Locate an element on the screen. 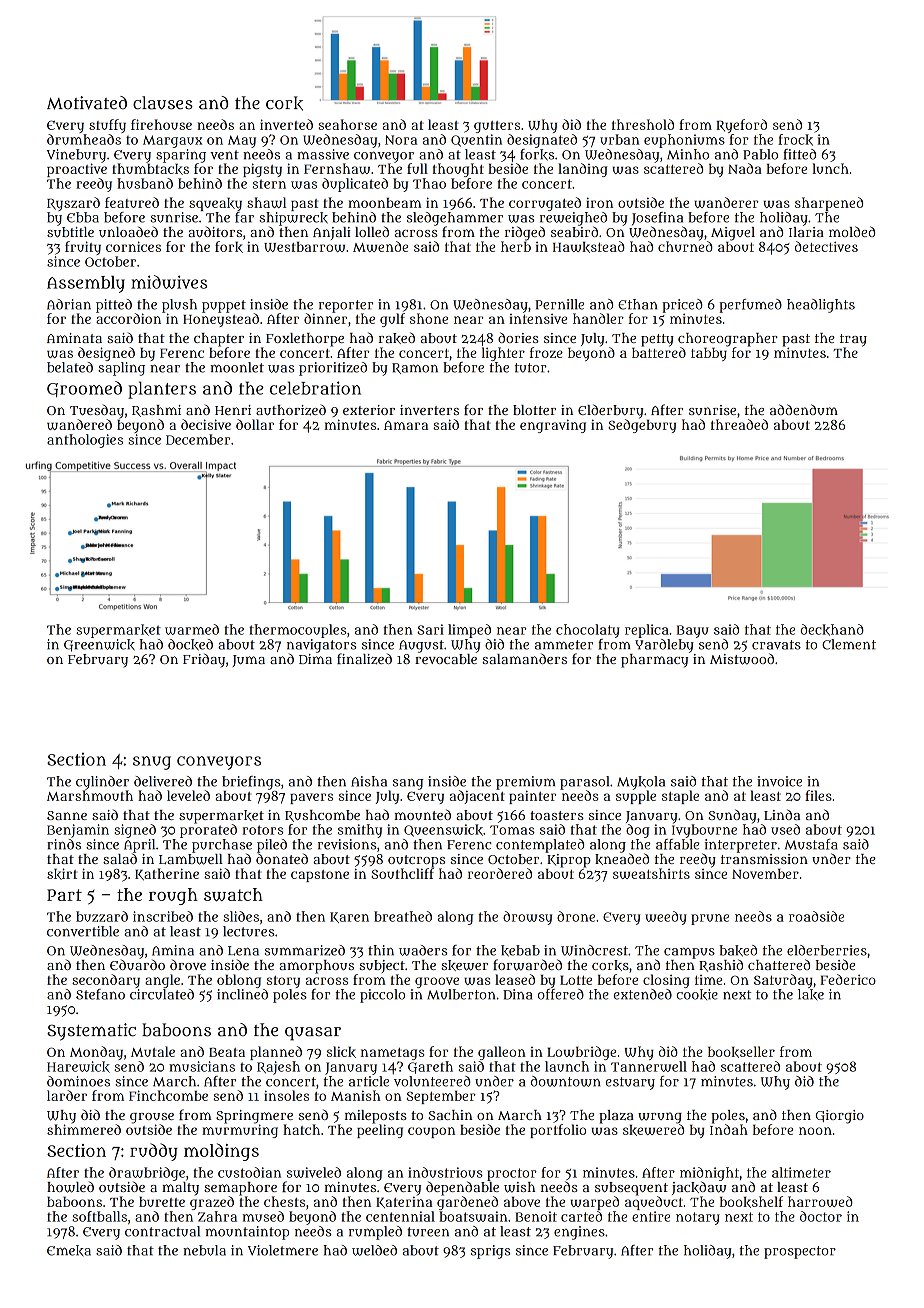 Image resolution: width=924 pixels, height=1308 pixels. Sari is located at coordinates (430, 629).
